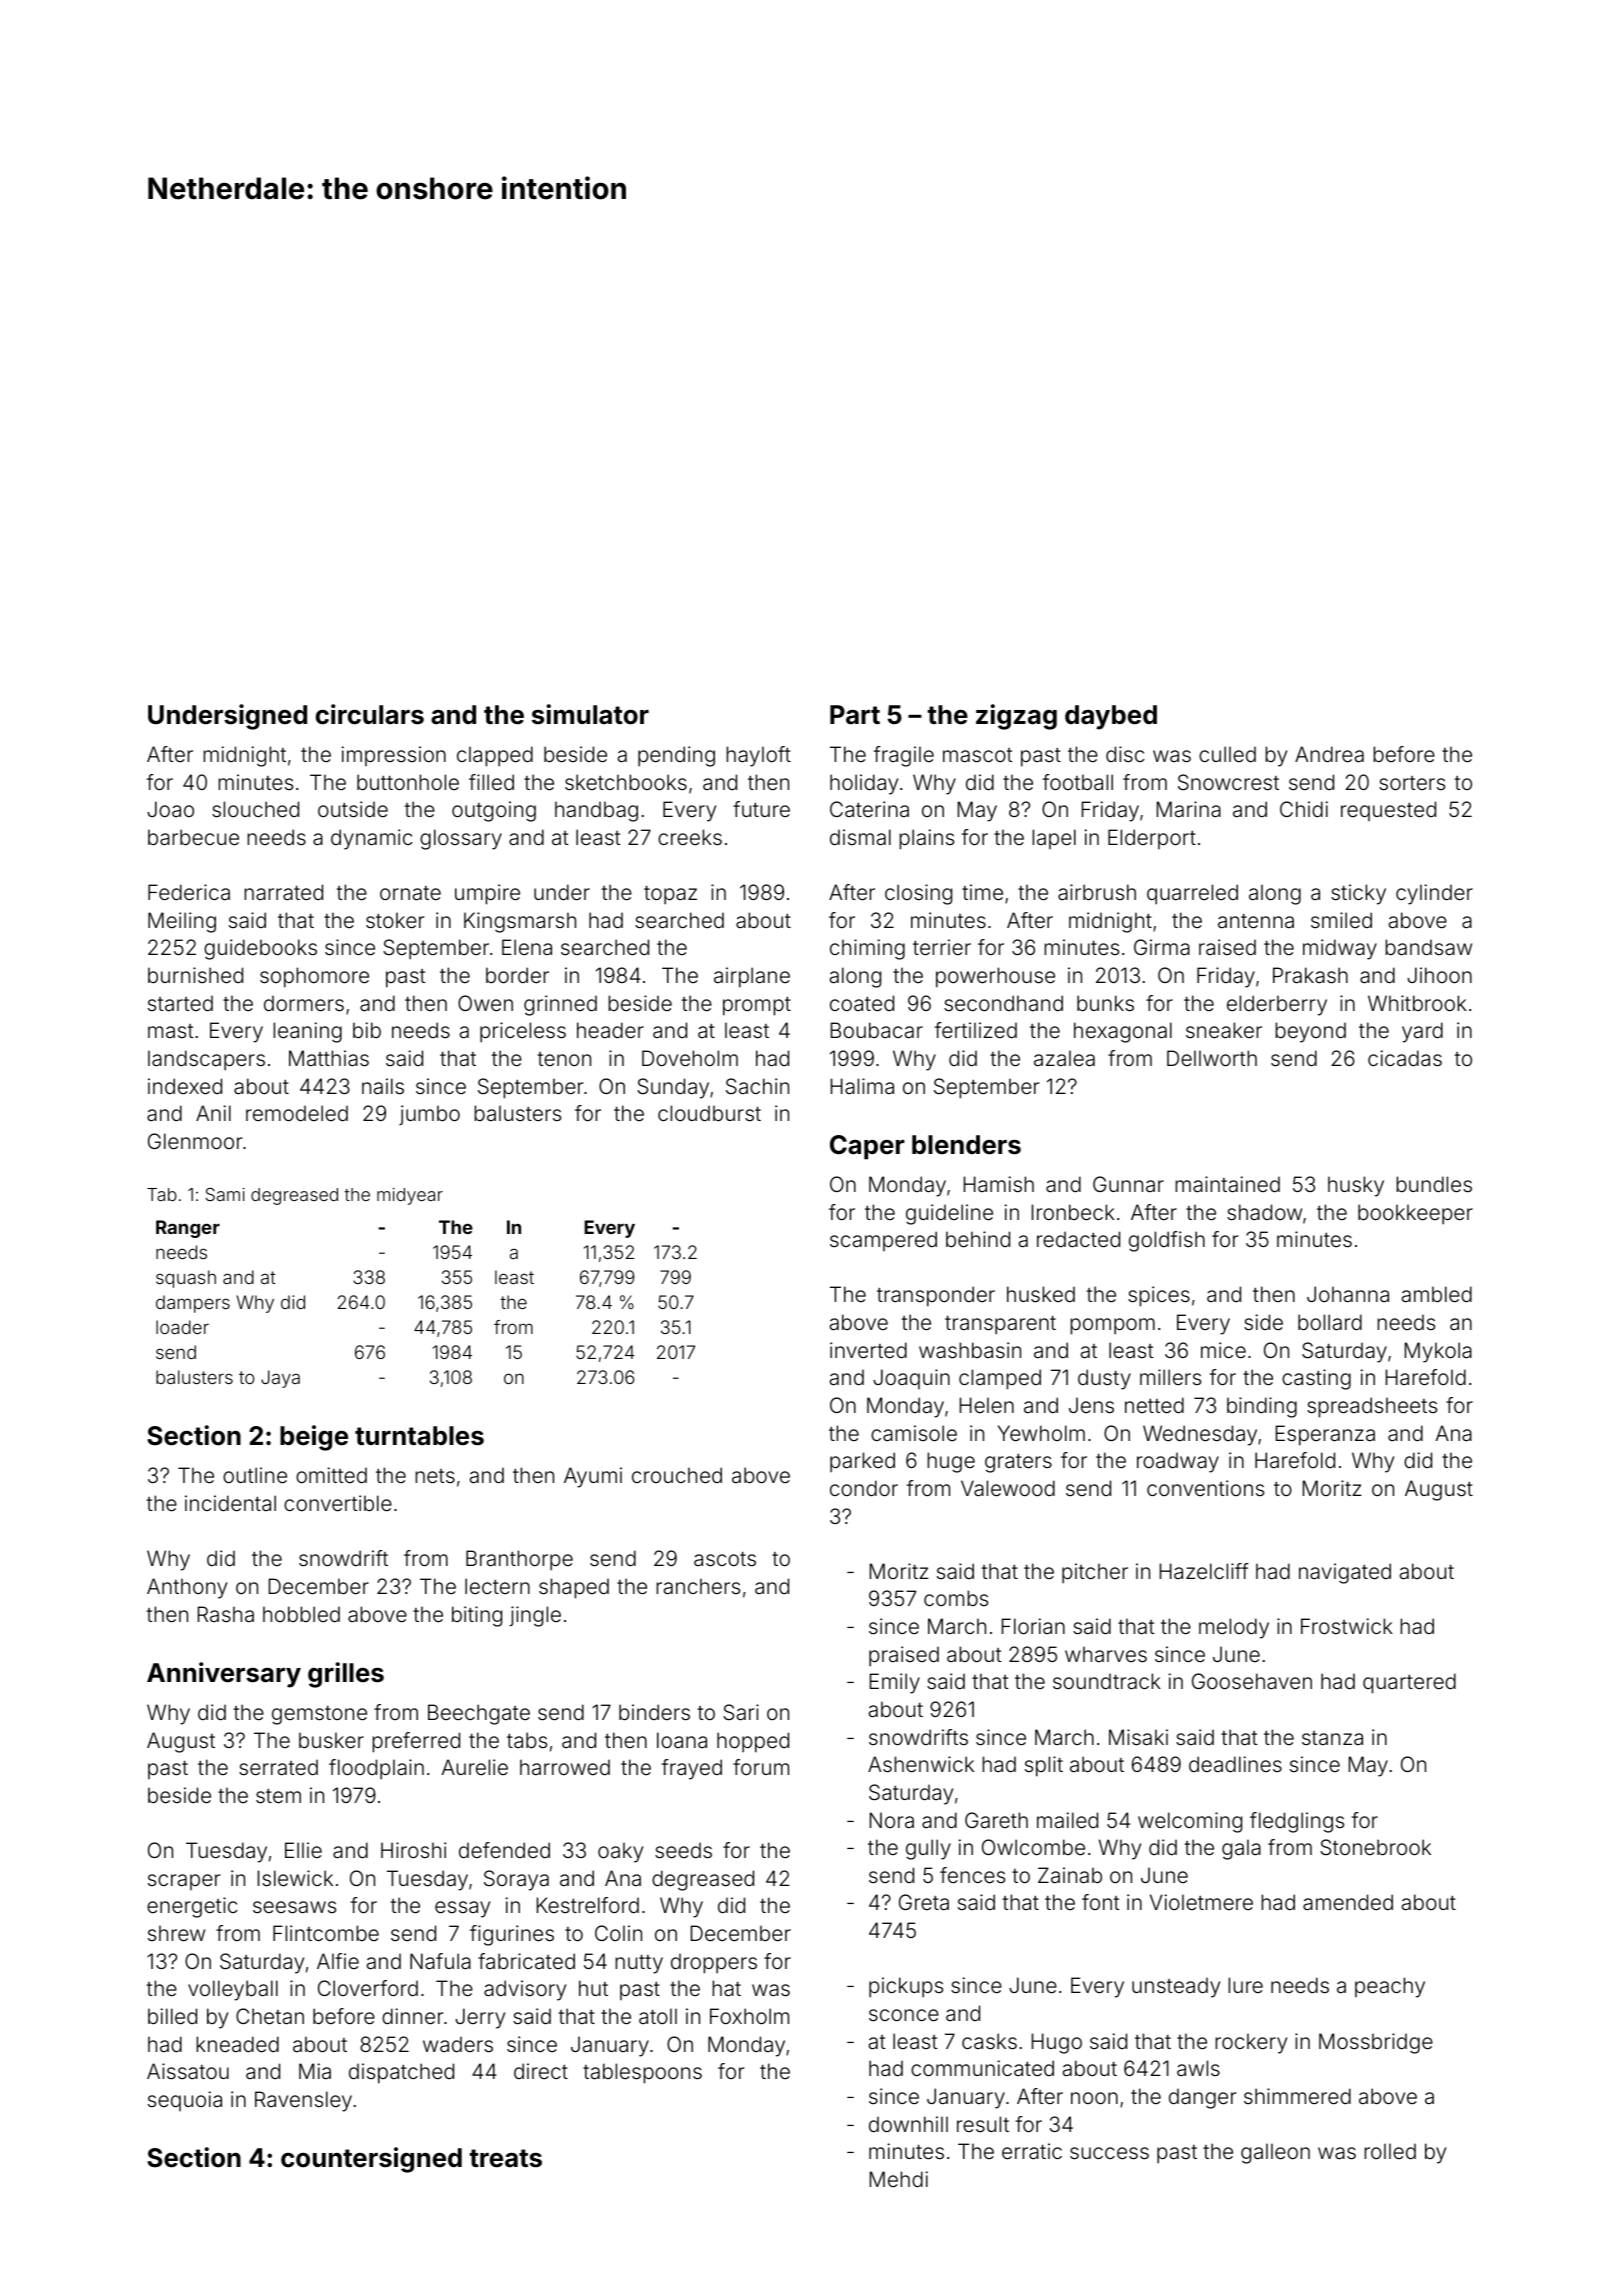 The height and width of the image is (2292, 1620). Describe the element at coordinates (1204, 1571) in the image. I see `Hazelcliff` at that location.
